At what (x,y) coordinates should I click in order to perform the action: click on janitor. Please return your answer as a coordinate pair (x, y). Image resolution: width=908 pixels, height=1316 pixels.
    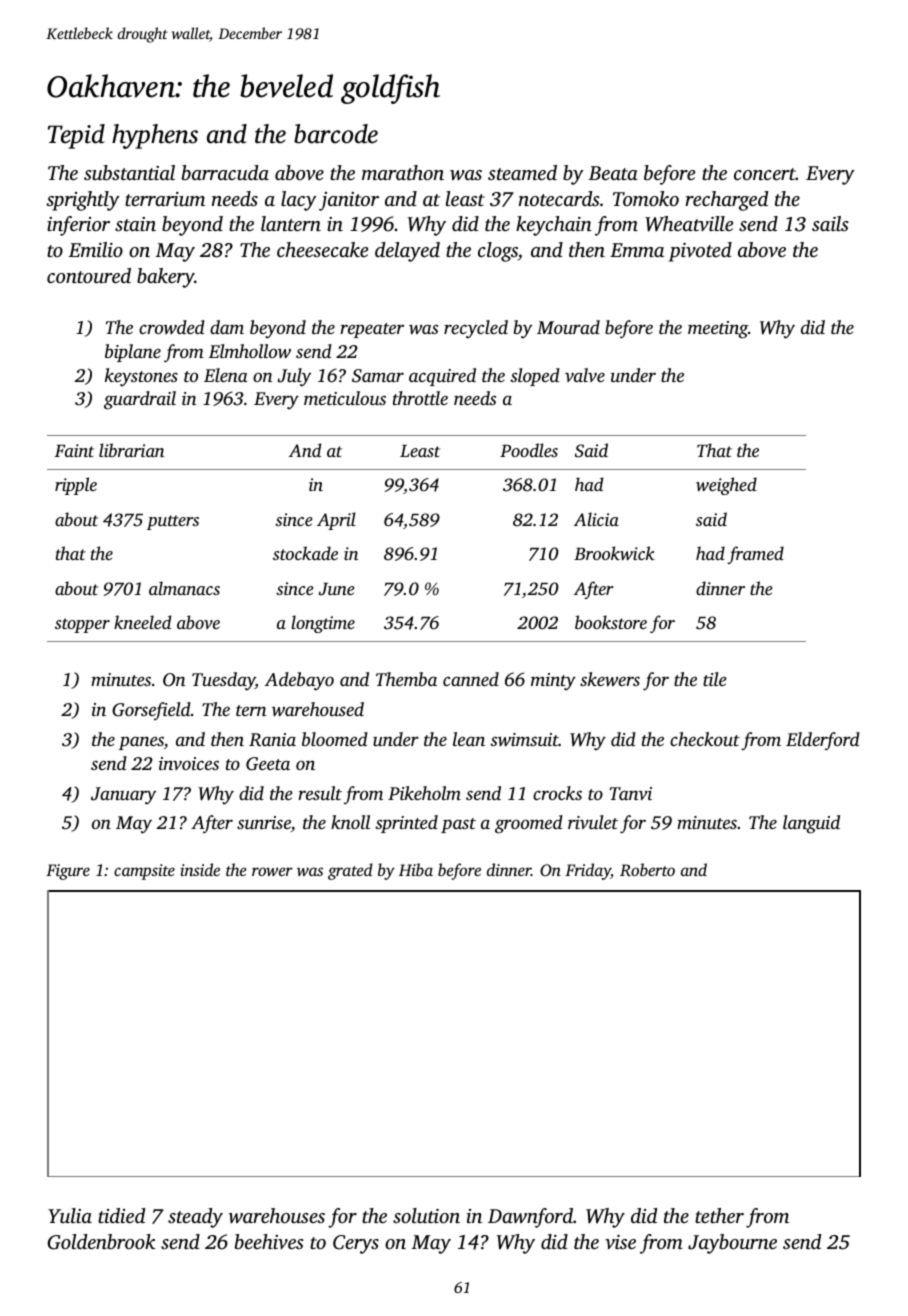
    Looking at the image, I should click on (349, 201).
